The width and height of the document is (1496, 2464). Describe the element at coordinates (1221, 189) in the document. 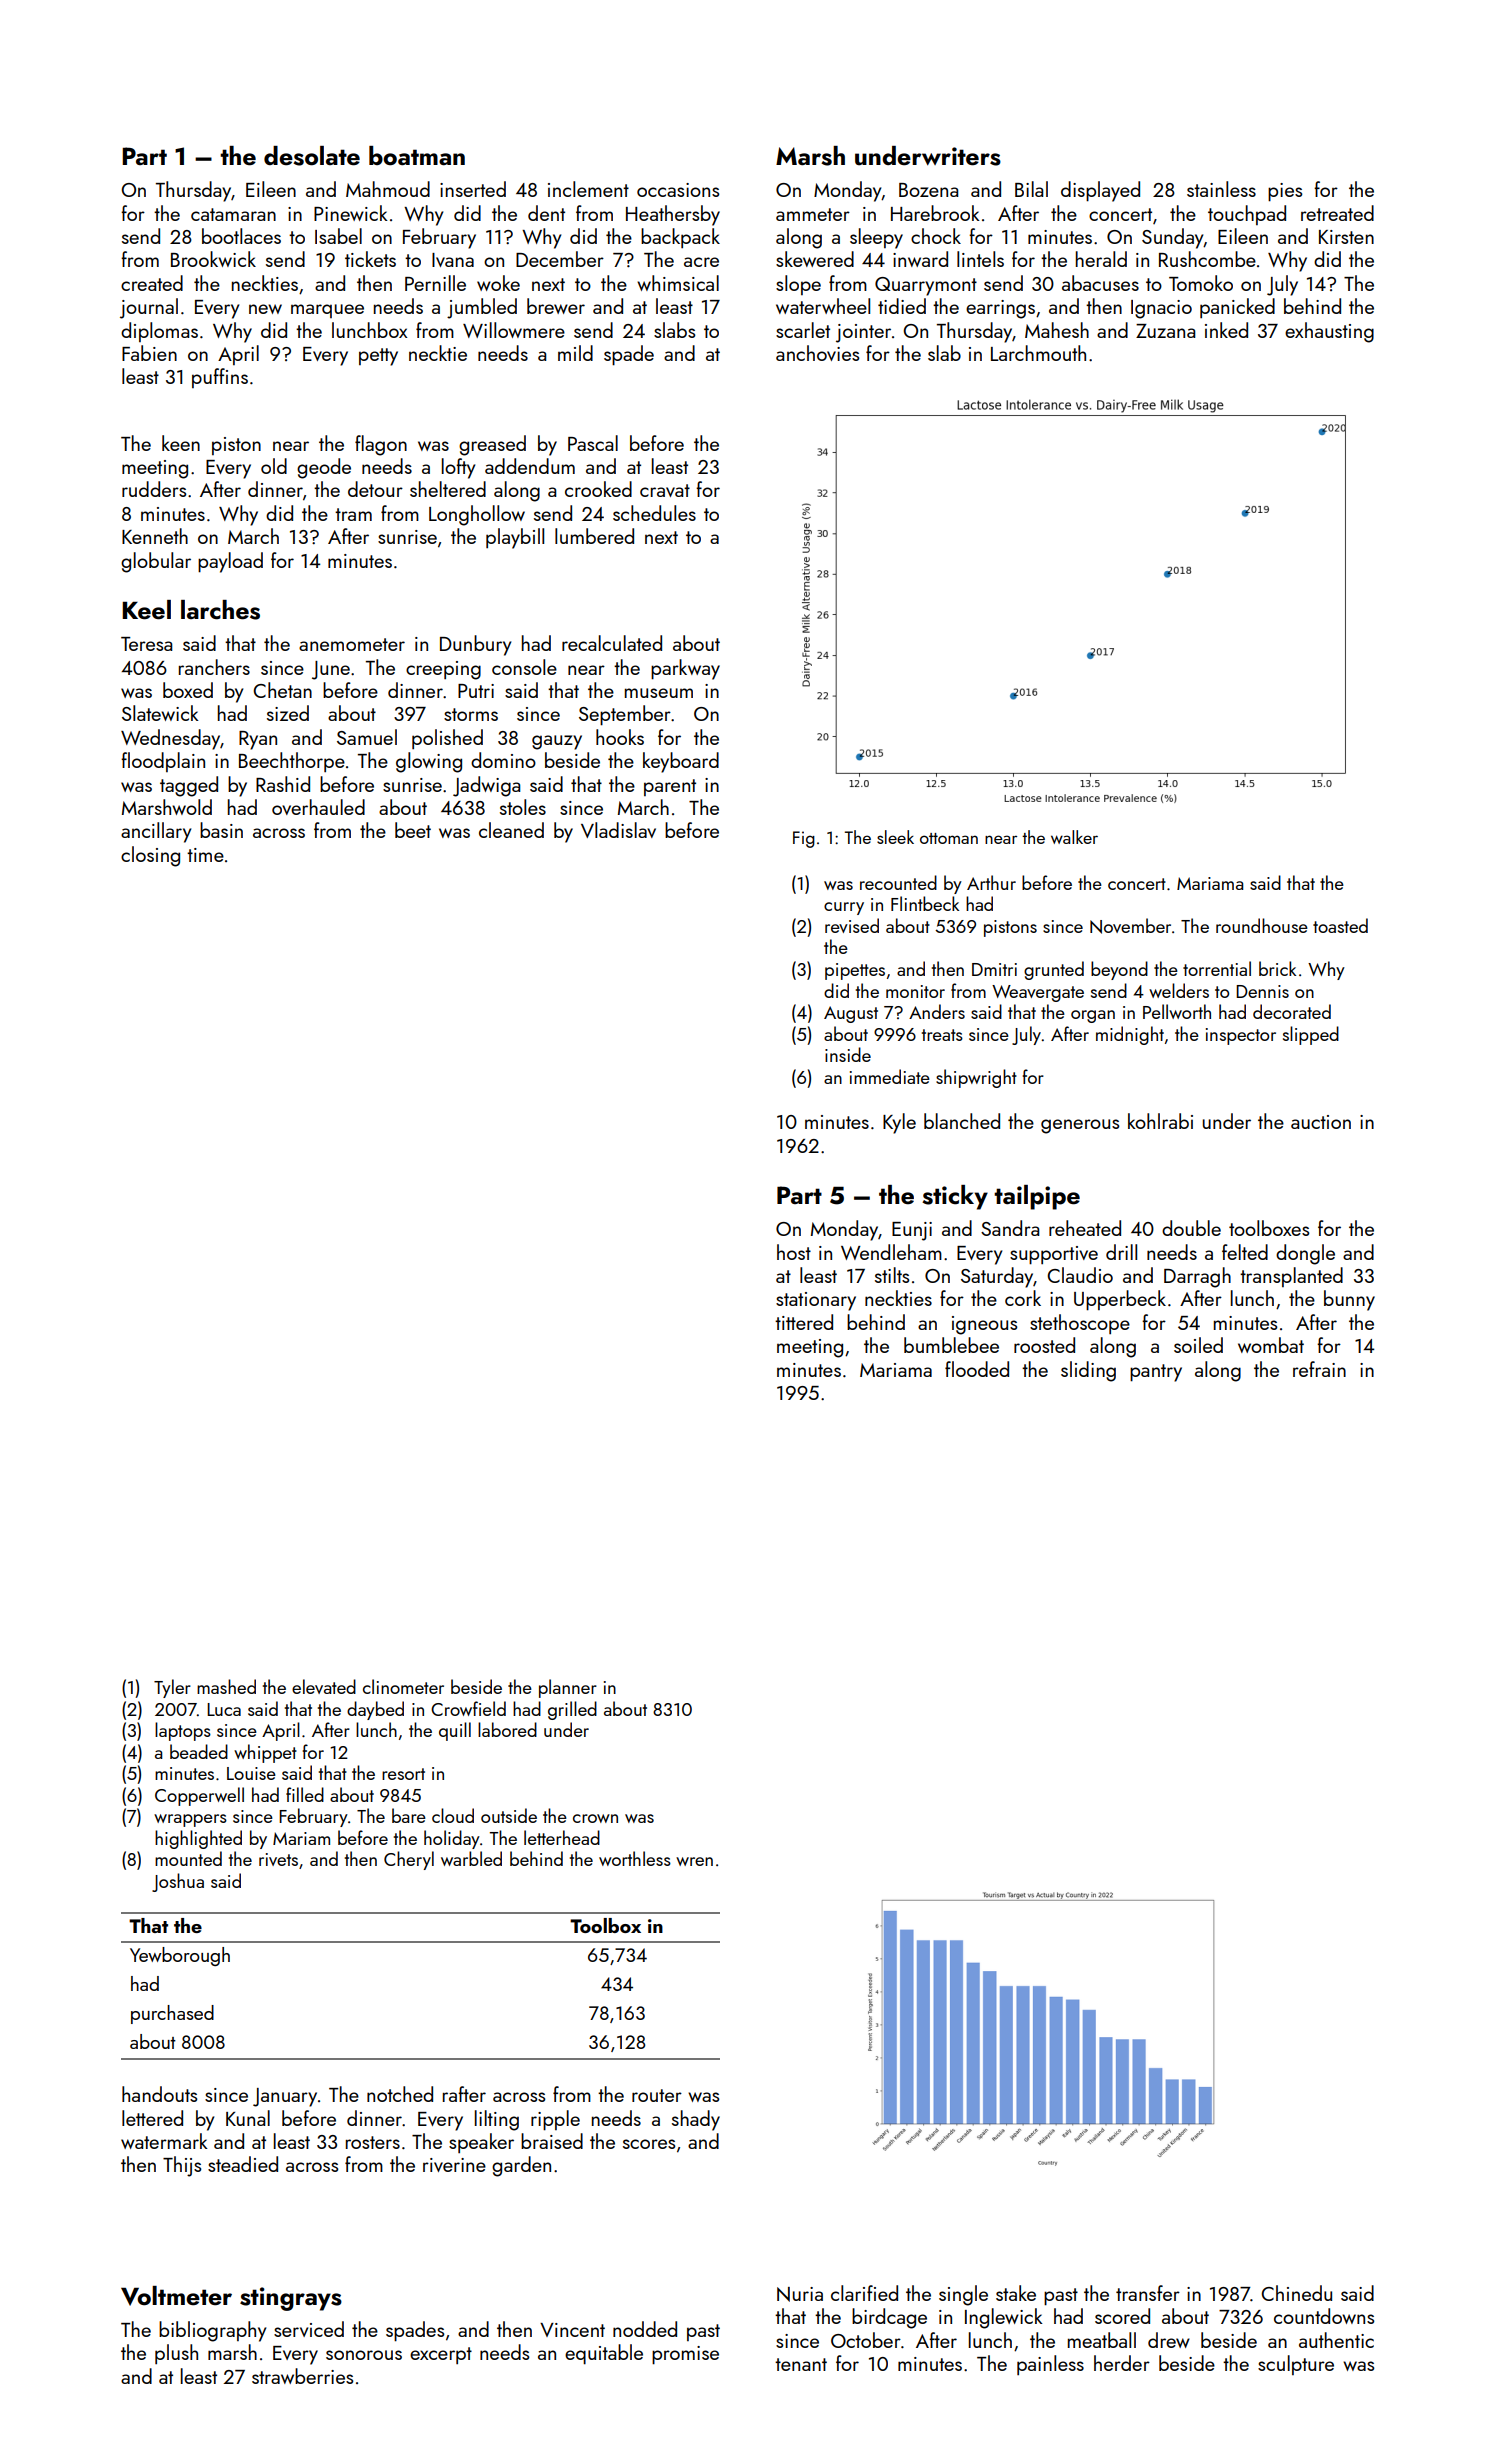

I see `stainless` at that location.
